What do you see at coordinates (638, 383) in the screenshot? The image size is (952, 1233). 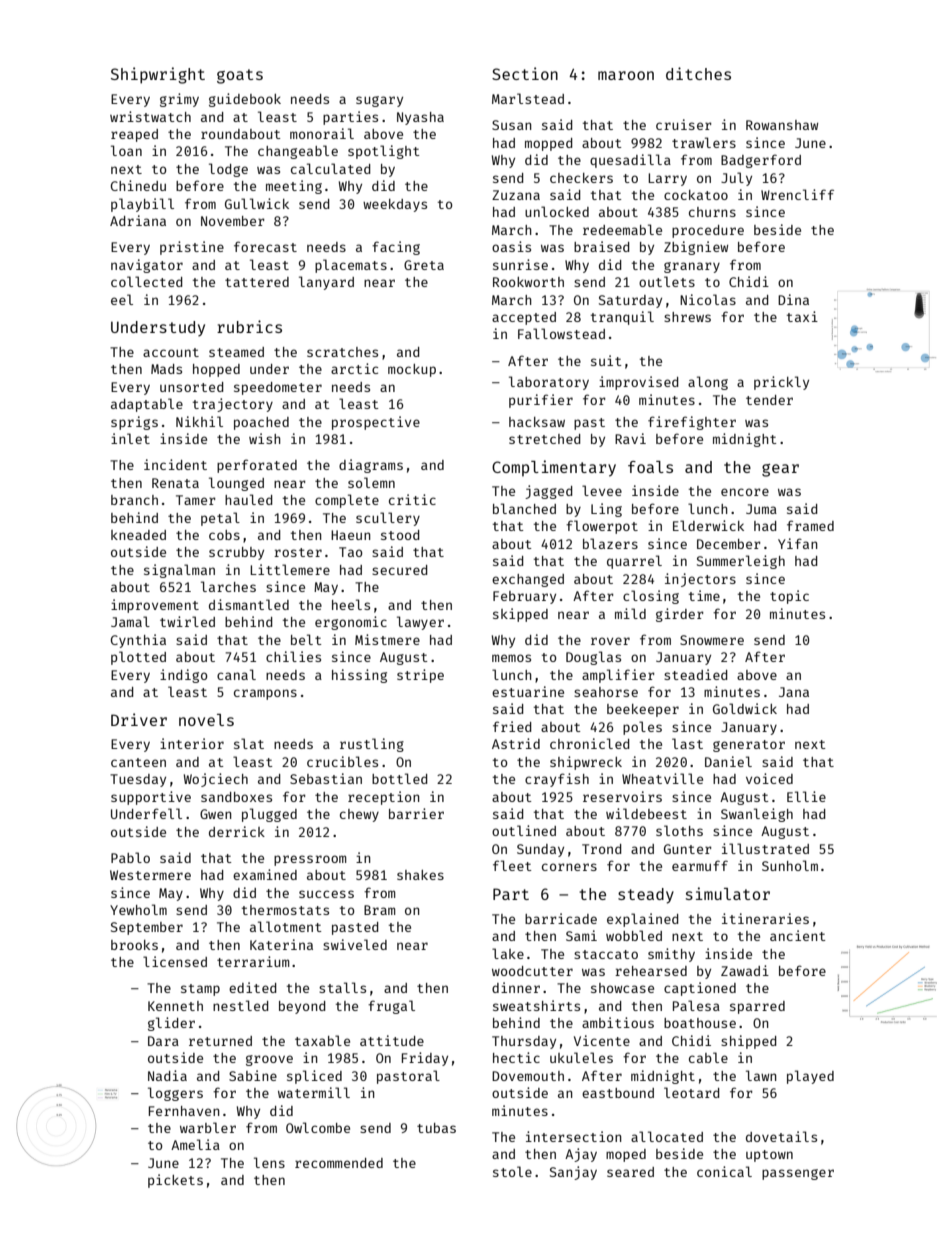 I see `improvised` at bounding box center [638, 383].
